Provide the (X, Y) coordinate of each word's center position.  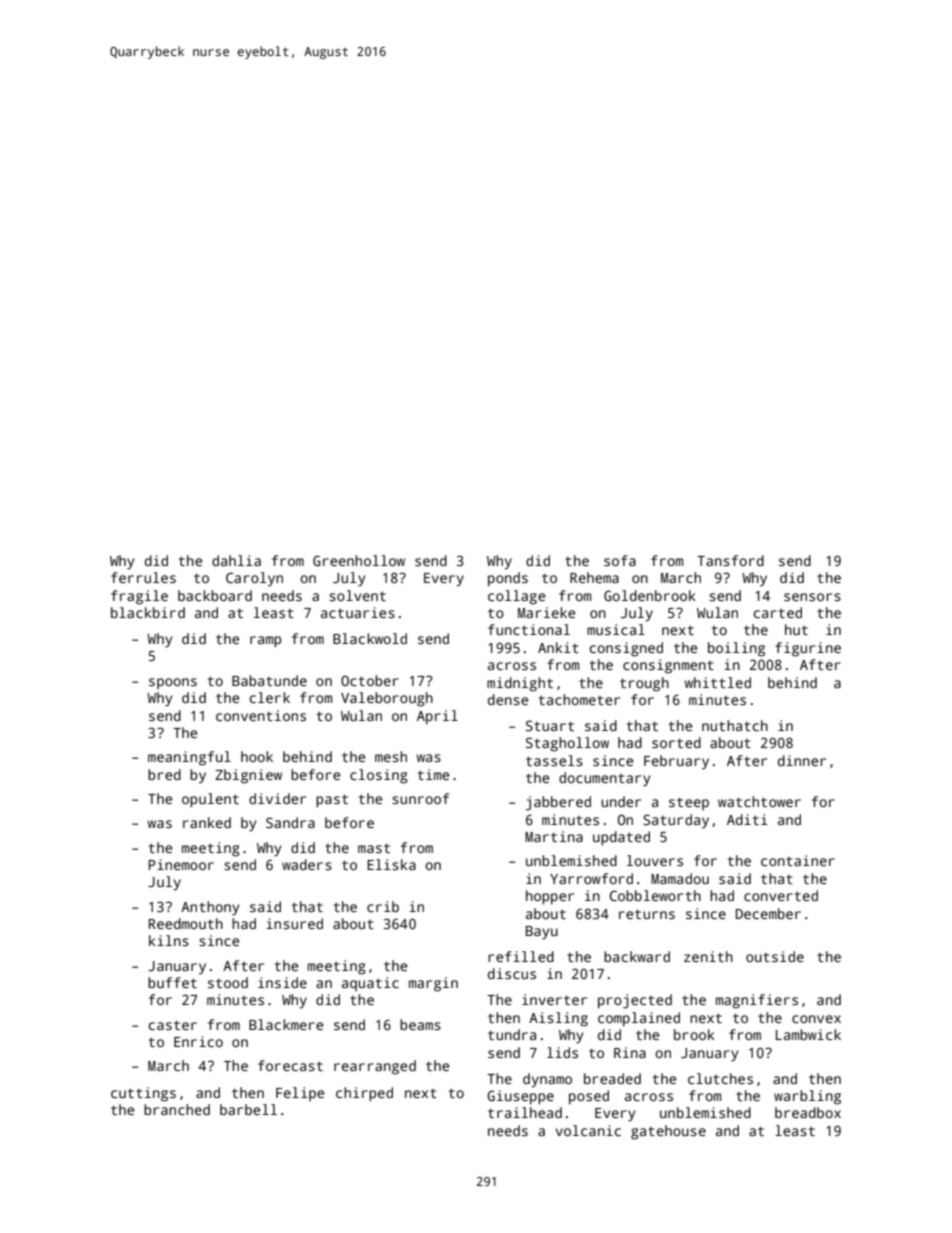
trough (644, 684)
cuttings (143, 1094)
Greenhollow (359, 560)
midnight (520, 684)
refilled (521, 956)
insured (294, 923)
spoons (173, 683)
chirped (364, 1094)
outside (775, 956)
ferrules (143, 577)
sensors (812, 597)
